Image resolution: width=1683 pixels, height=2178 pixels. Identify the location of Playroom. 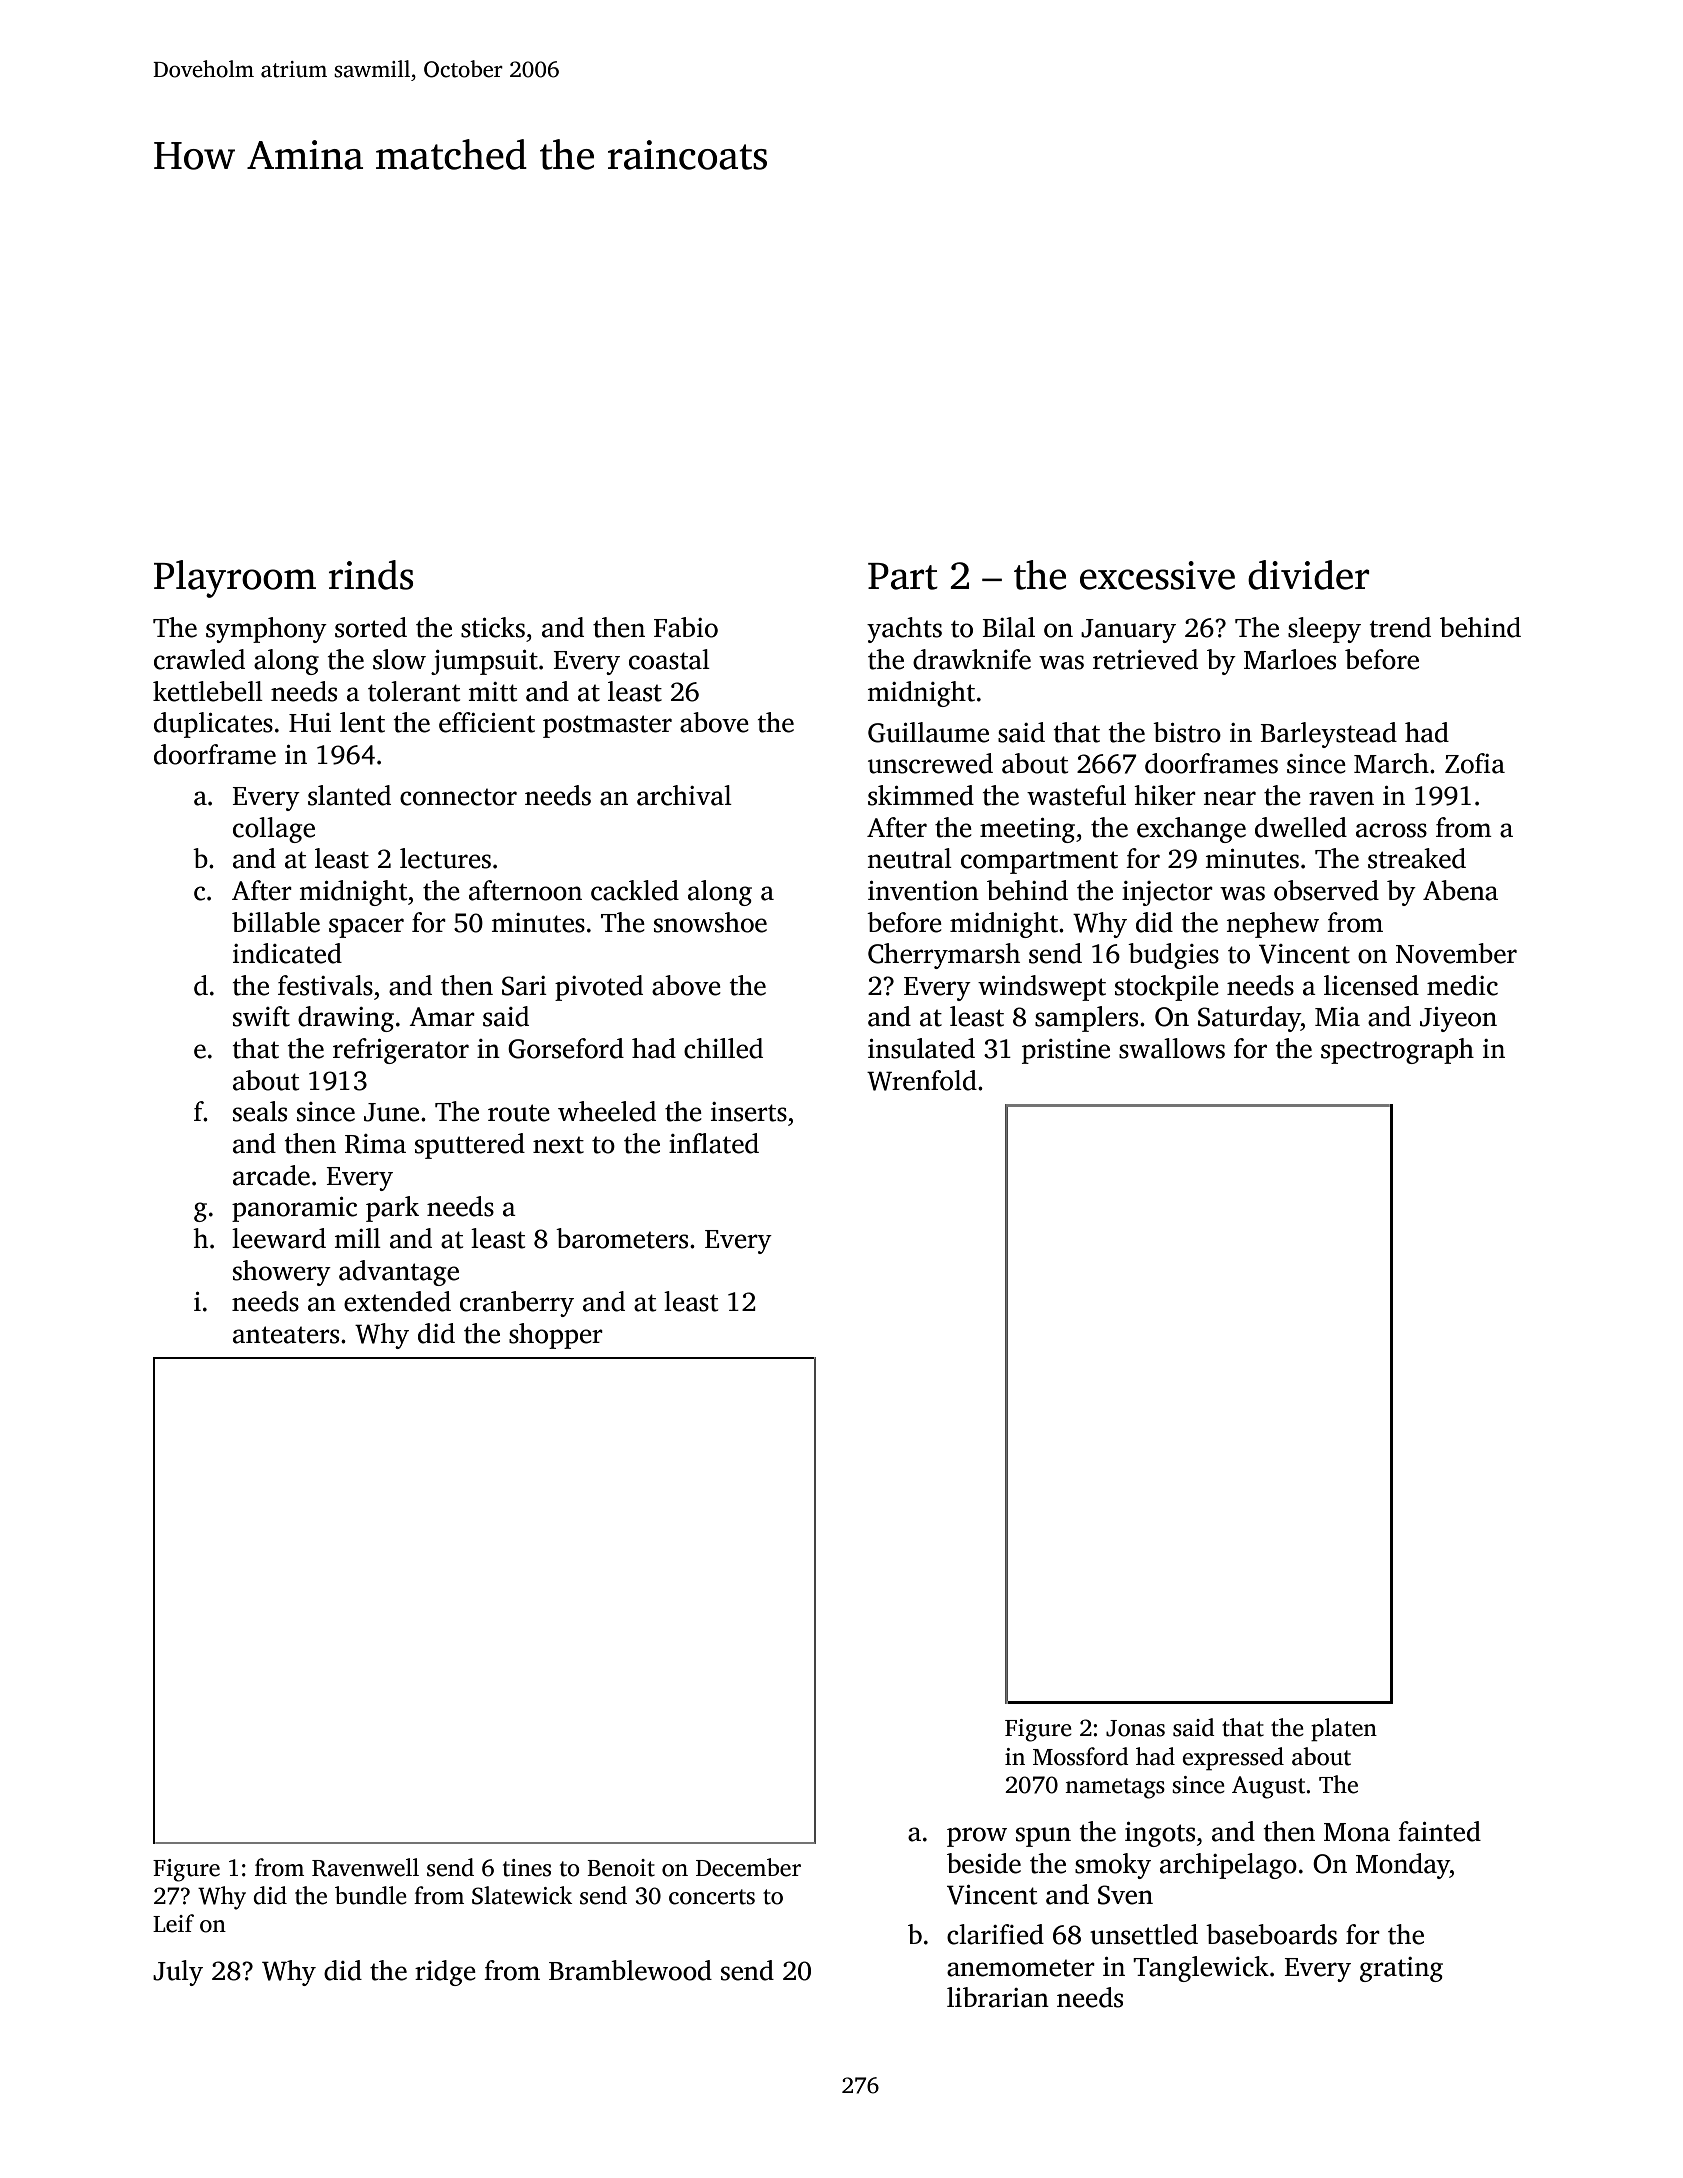
(235, 579).
